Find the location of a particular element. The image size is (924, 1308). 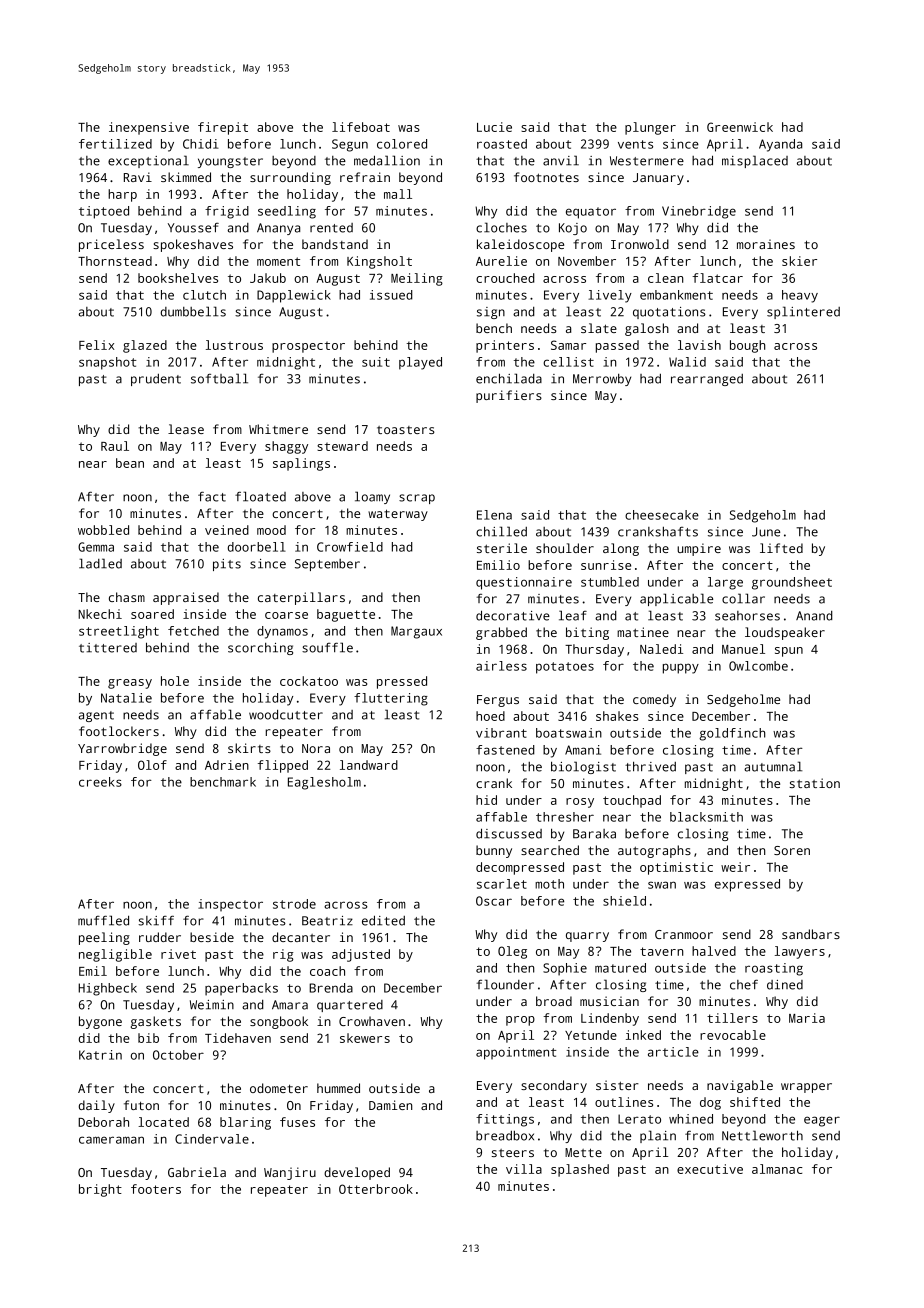

Olof is located at coordinates (152, 765).
